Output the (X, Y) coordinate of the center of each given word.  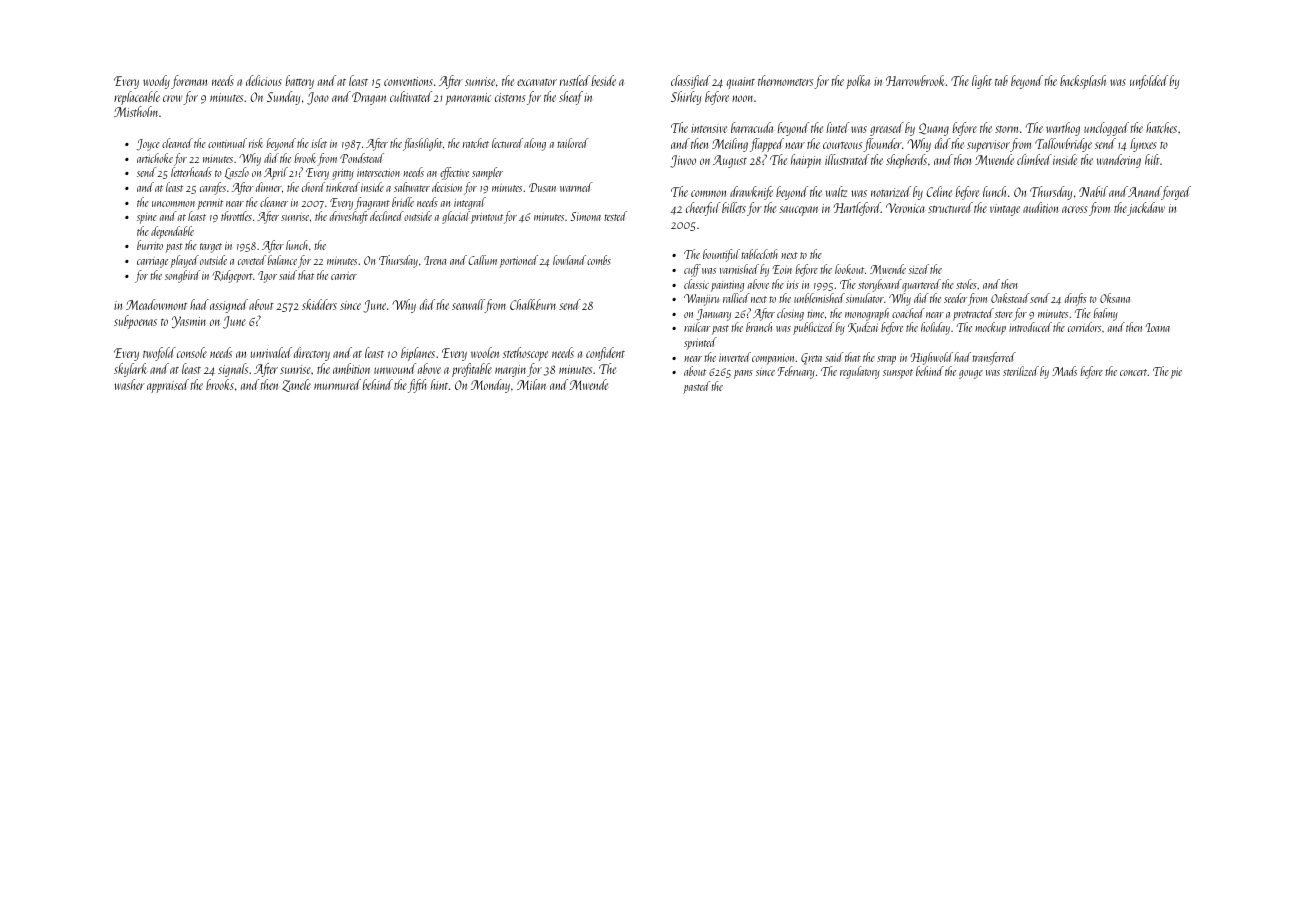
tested (615, 216)
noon (742, 98)
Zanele (296, 385)
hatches (1161, 127)
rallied (736, 298)
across (1075, 209)
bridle (403, 202)
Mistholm (136, 111)
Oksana (1115, 298)
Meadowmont (156, 304)
